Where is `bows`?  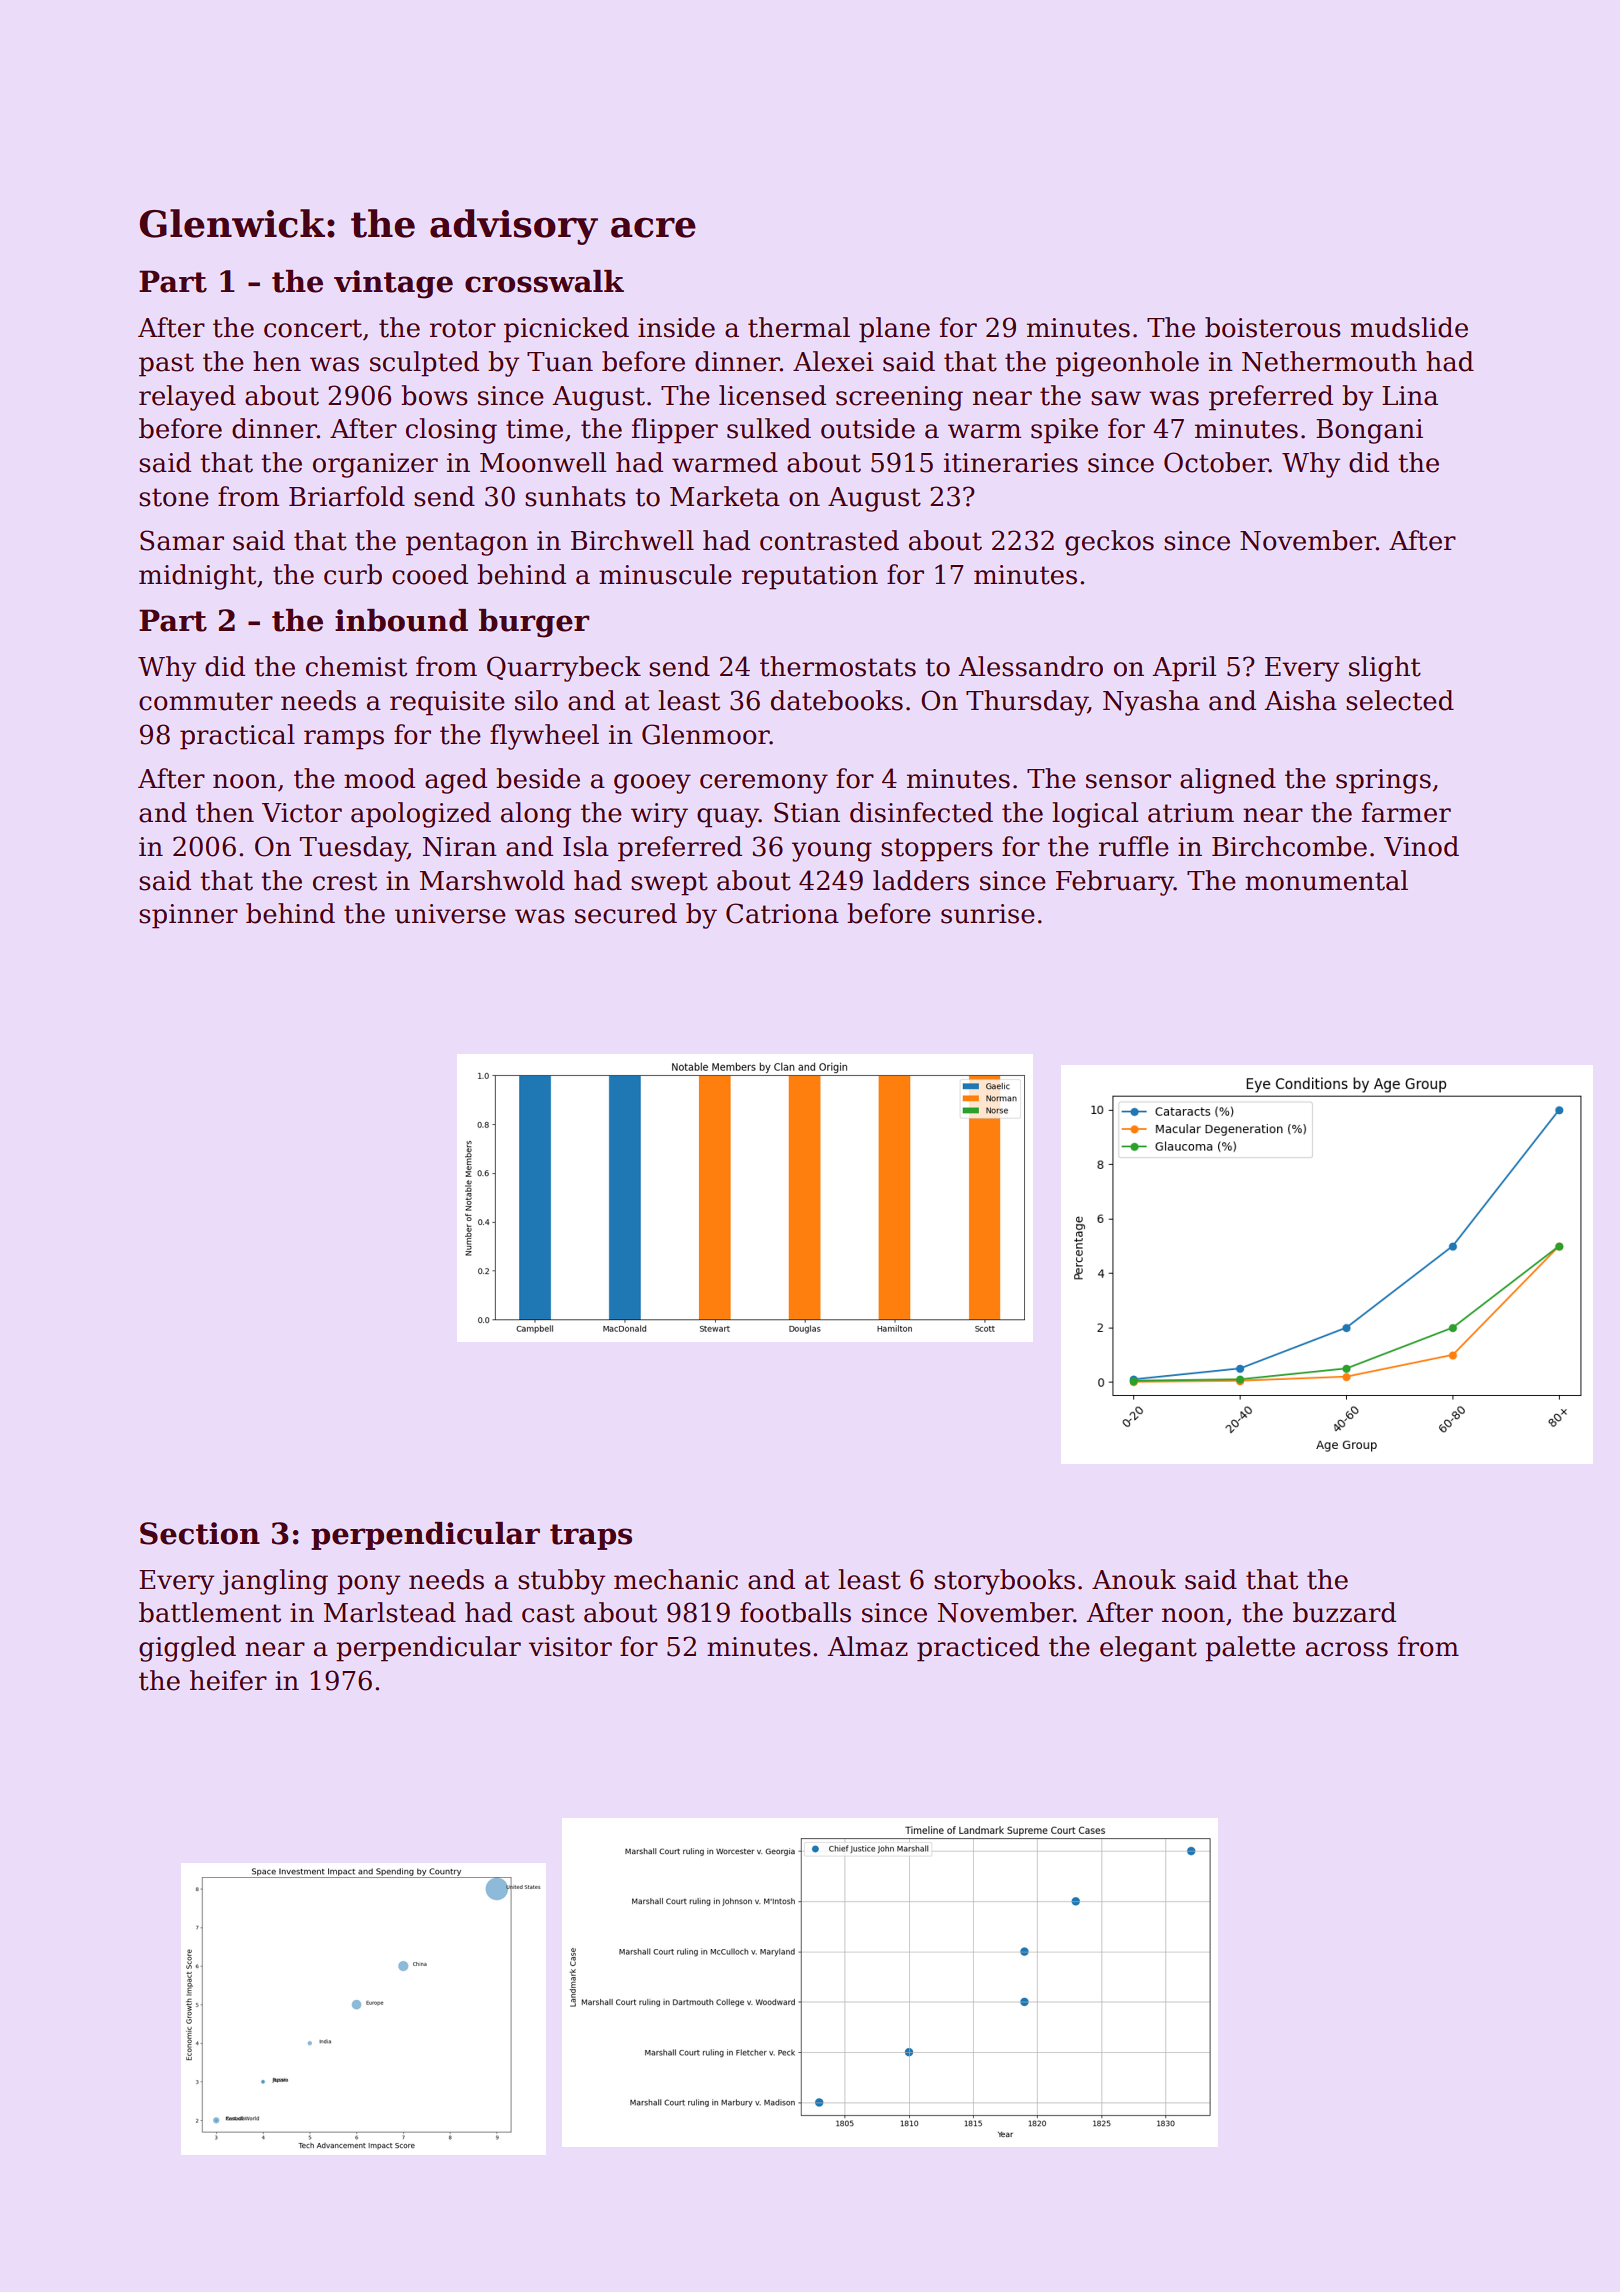
bows is located at coordinates (434, 395).
